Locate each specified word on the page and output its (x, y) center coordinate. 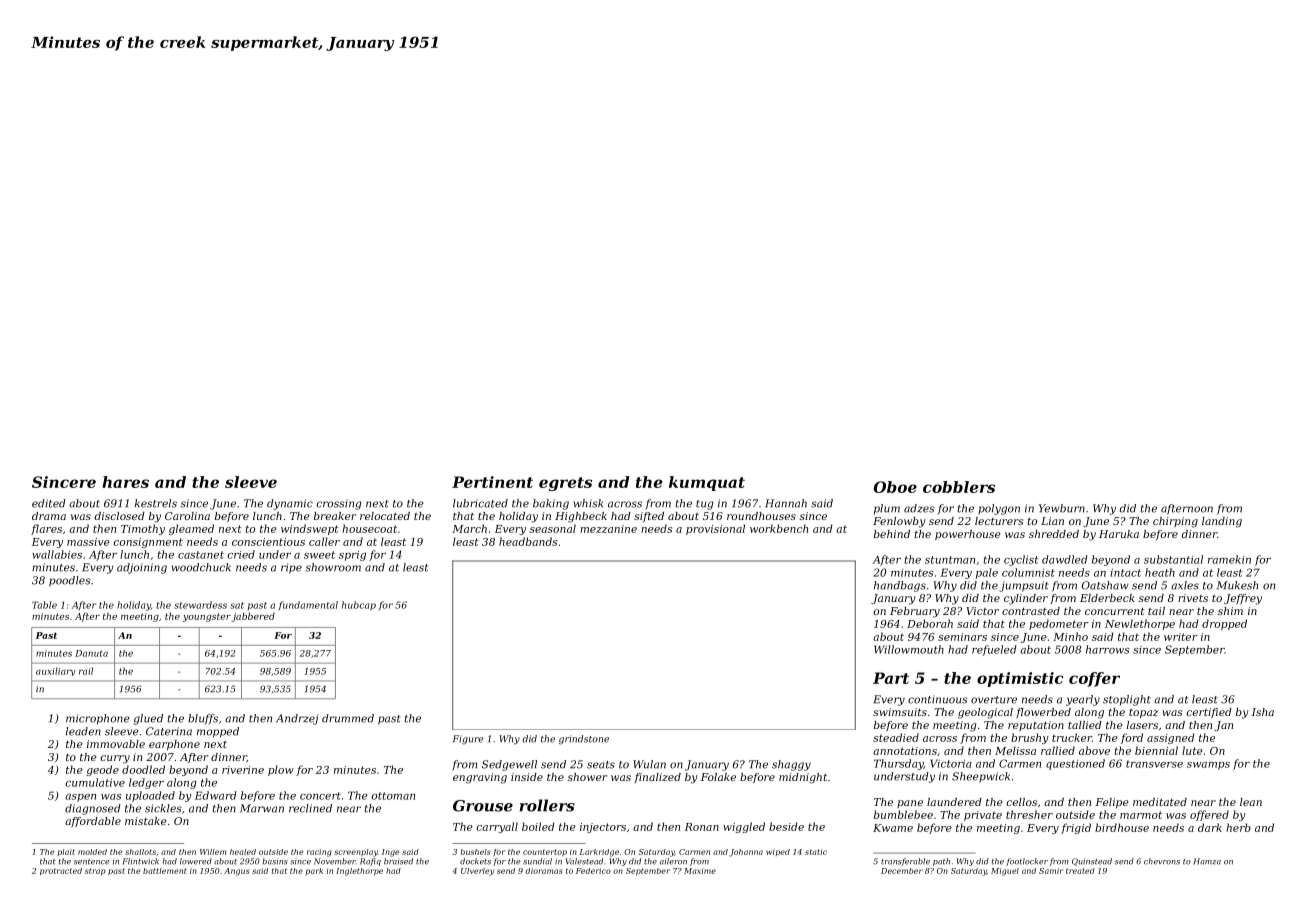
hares (125, 482)
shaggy (791, 765)
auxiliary (56, 671)
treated (1080, 871)
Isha (1263, 712)
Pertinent (492, 482)
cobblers (959, 487)
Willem (213, 852)
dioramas (544, 871)
